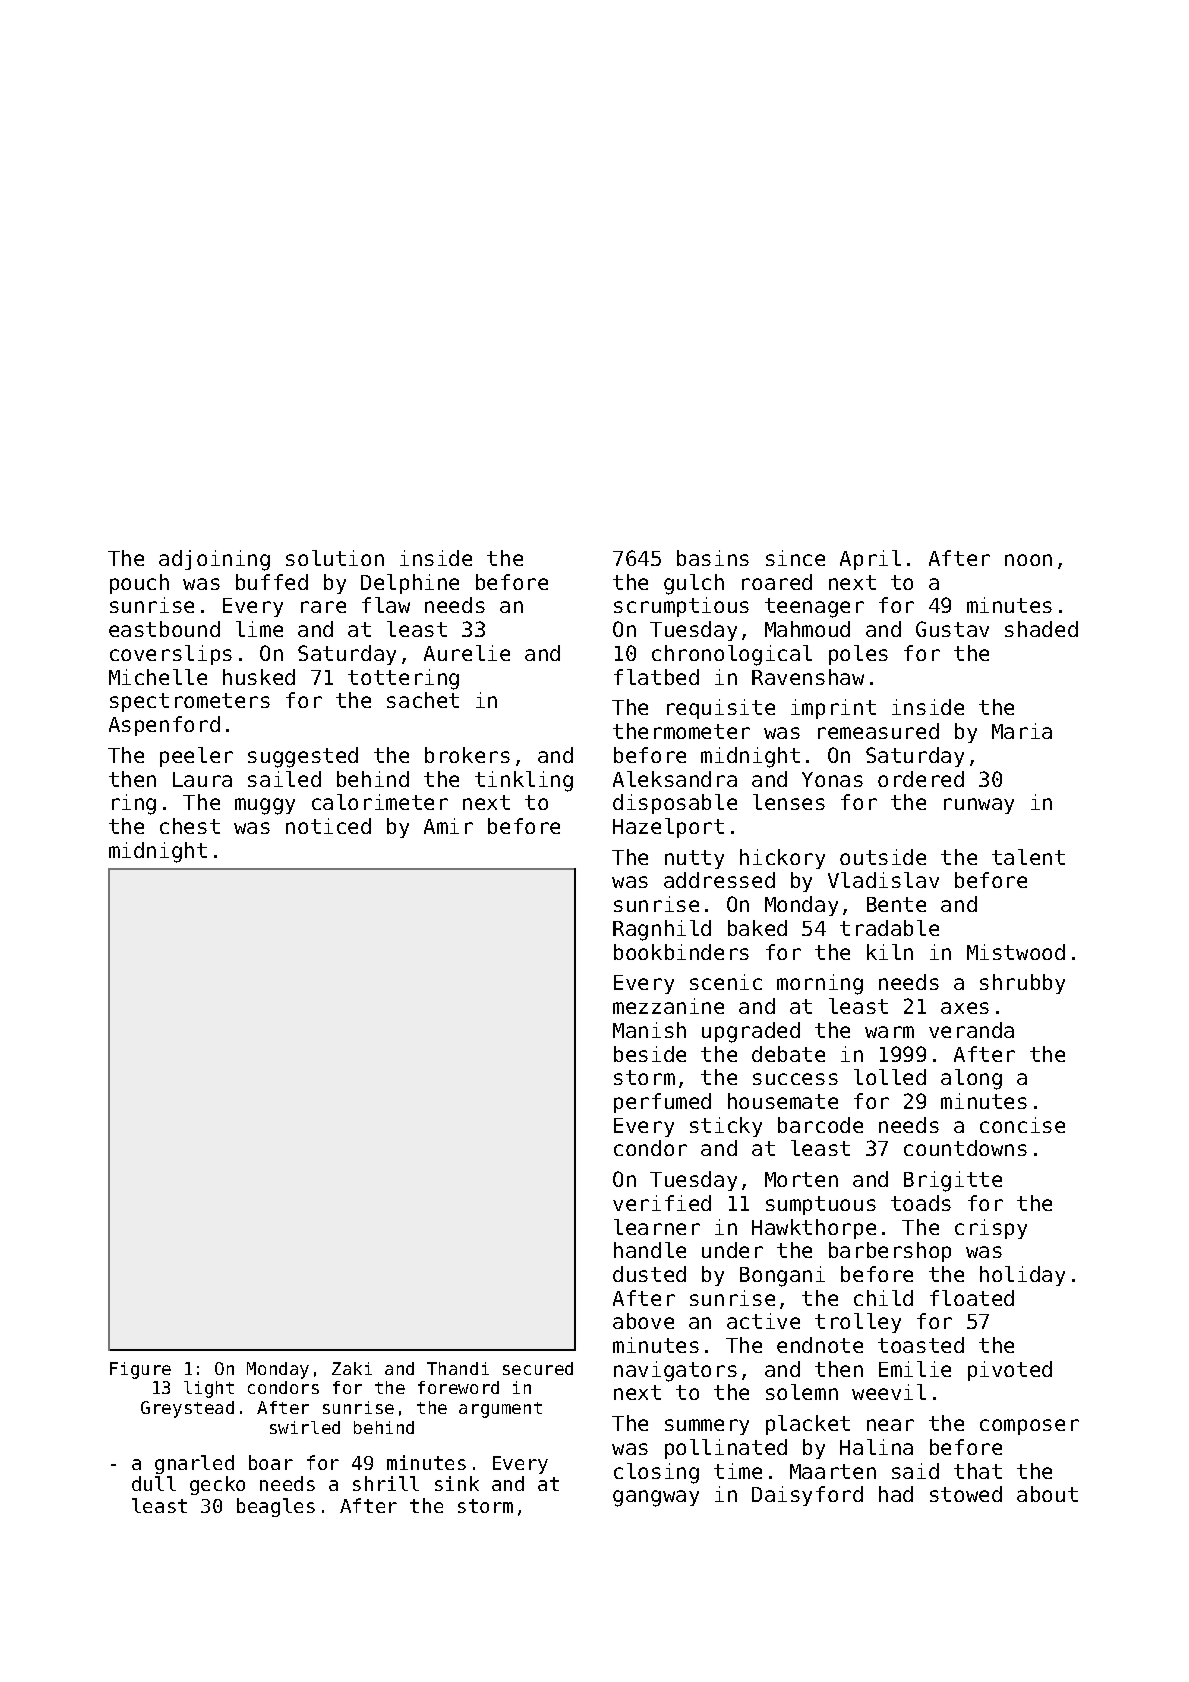 Image resolution: width=1189 pixels, height=1682 pixels. What do you see at coordinates (966, 1494) in the page?
I see `stowed` at bounding box center [966, 1494].
